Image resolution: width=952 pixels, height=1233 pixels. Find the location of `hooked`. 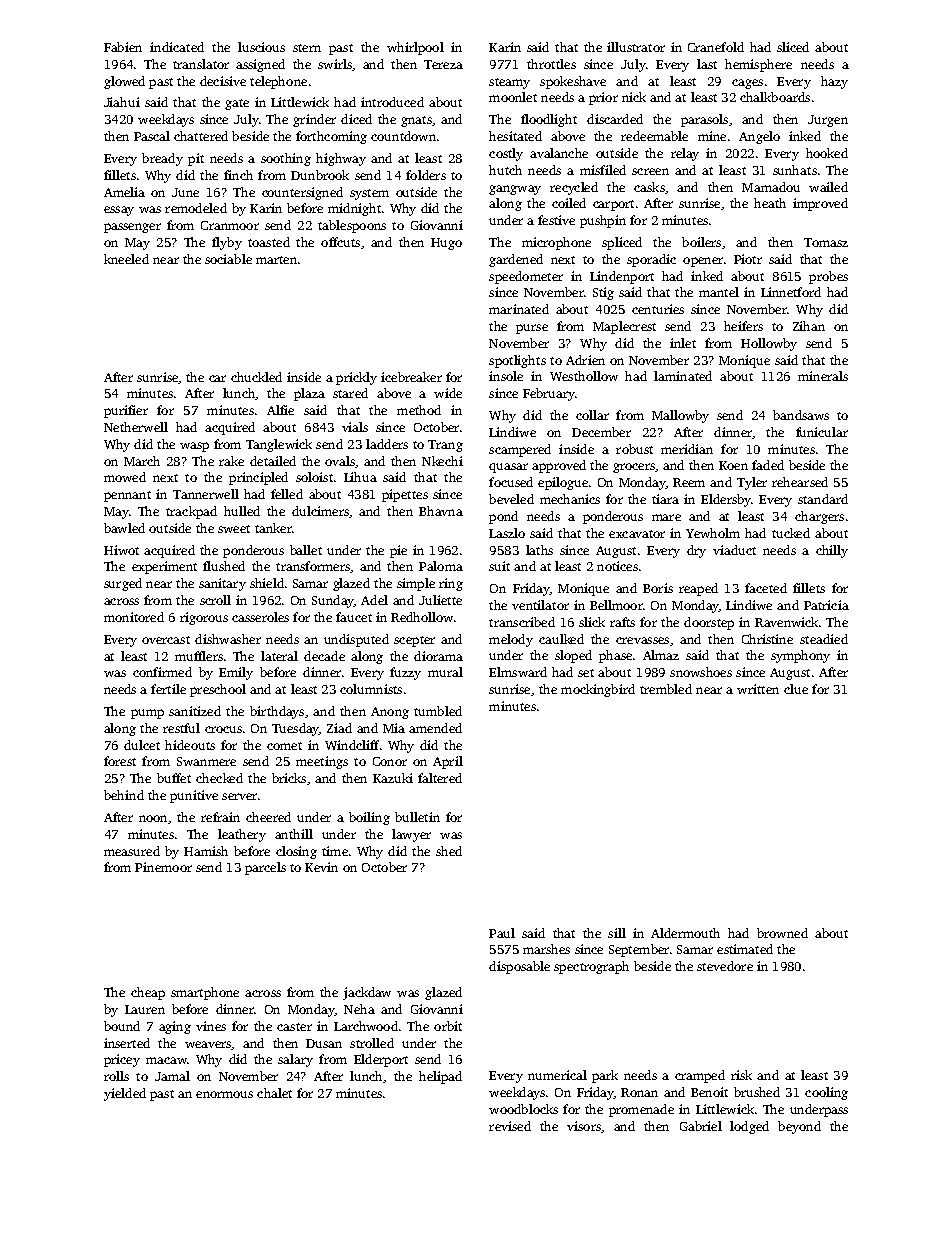

hooked is located at coordinates (827, 153).
